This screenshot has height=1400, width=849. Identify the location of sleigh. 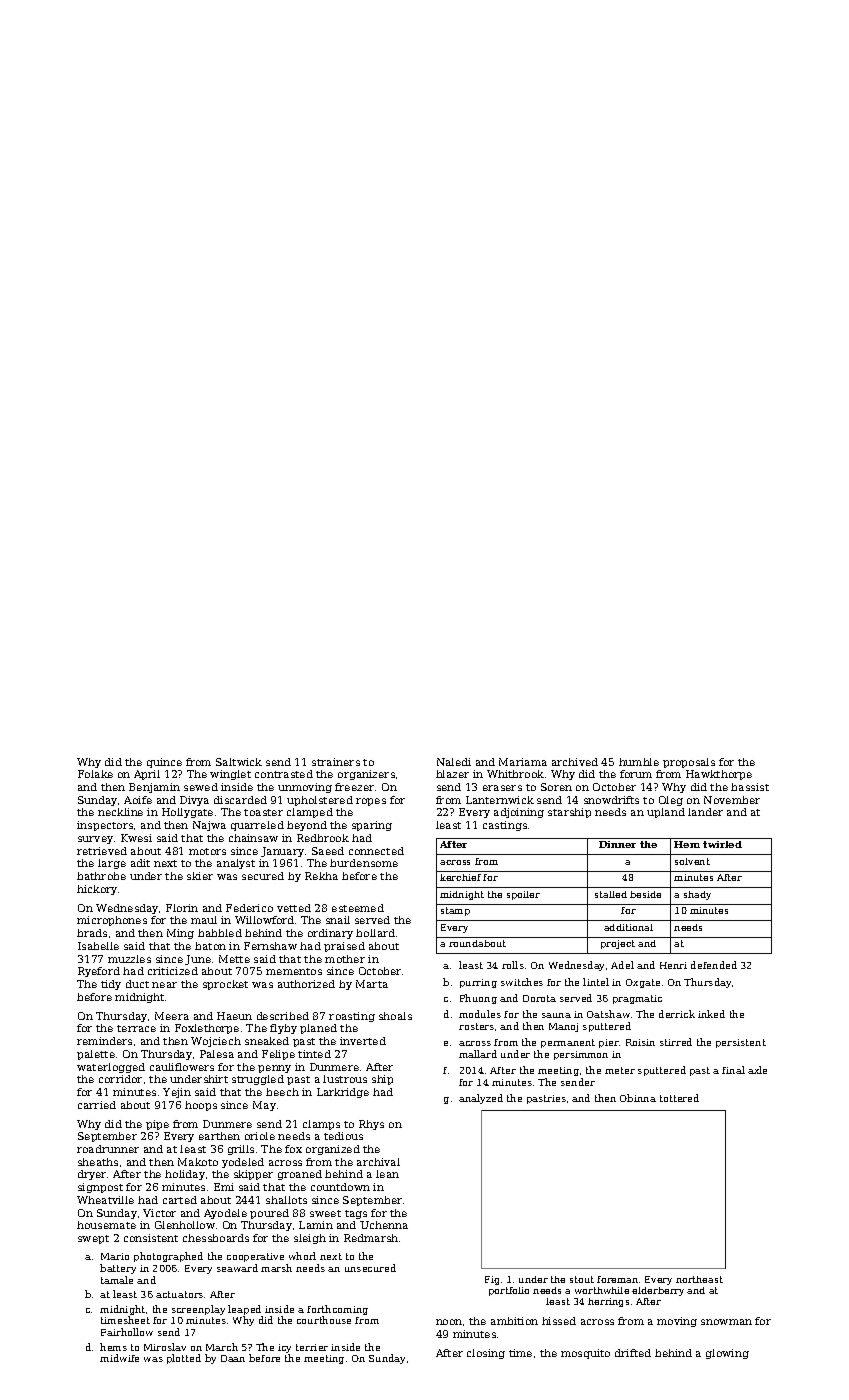
(310, 1239).
